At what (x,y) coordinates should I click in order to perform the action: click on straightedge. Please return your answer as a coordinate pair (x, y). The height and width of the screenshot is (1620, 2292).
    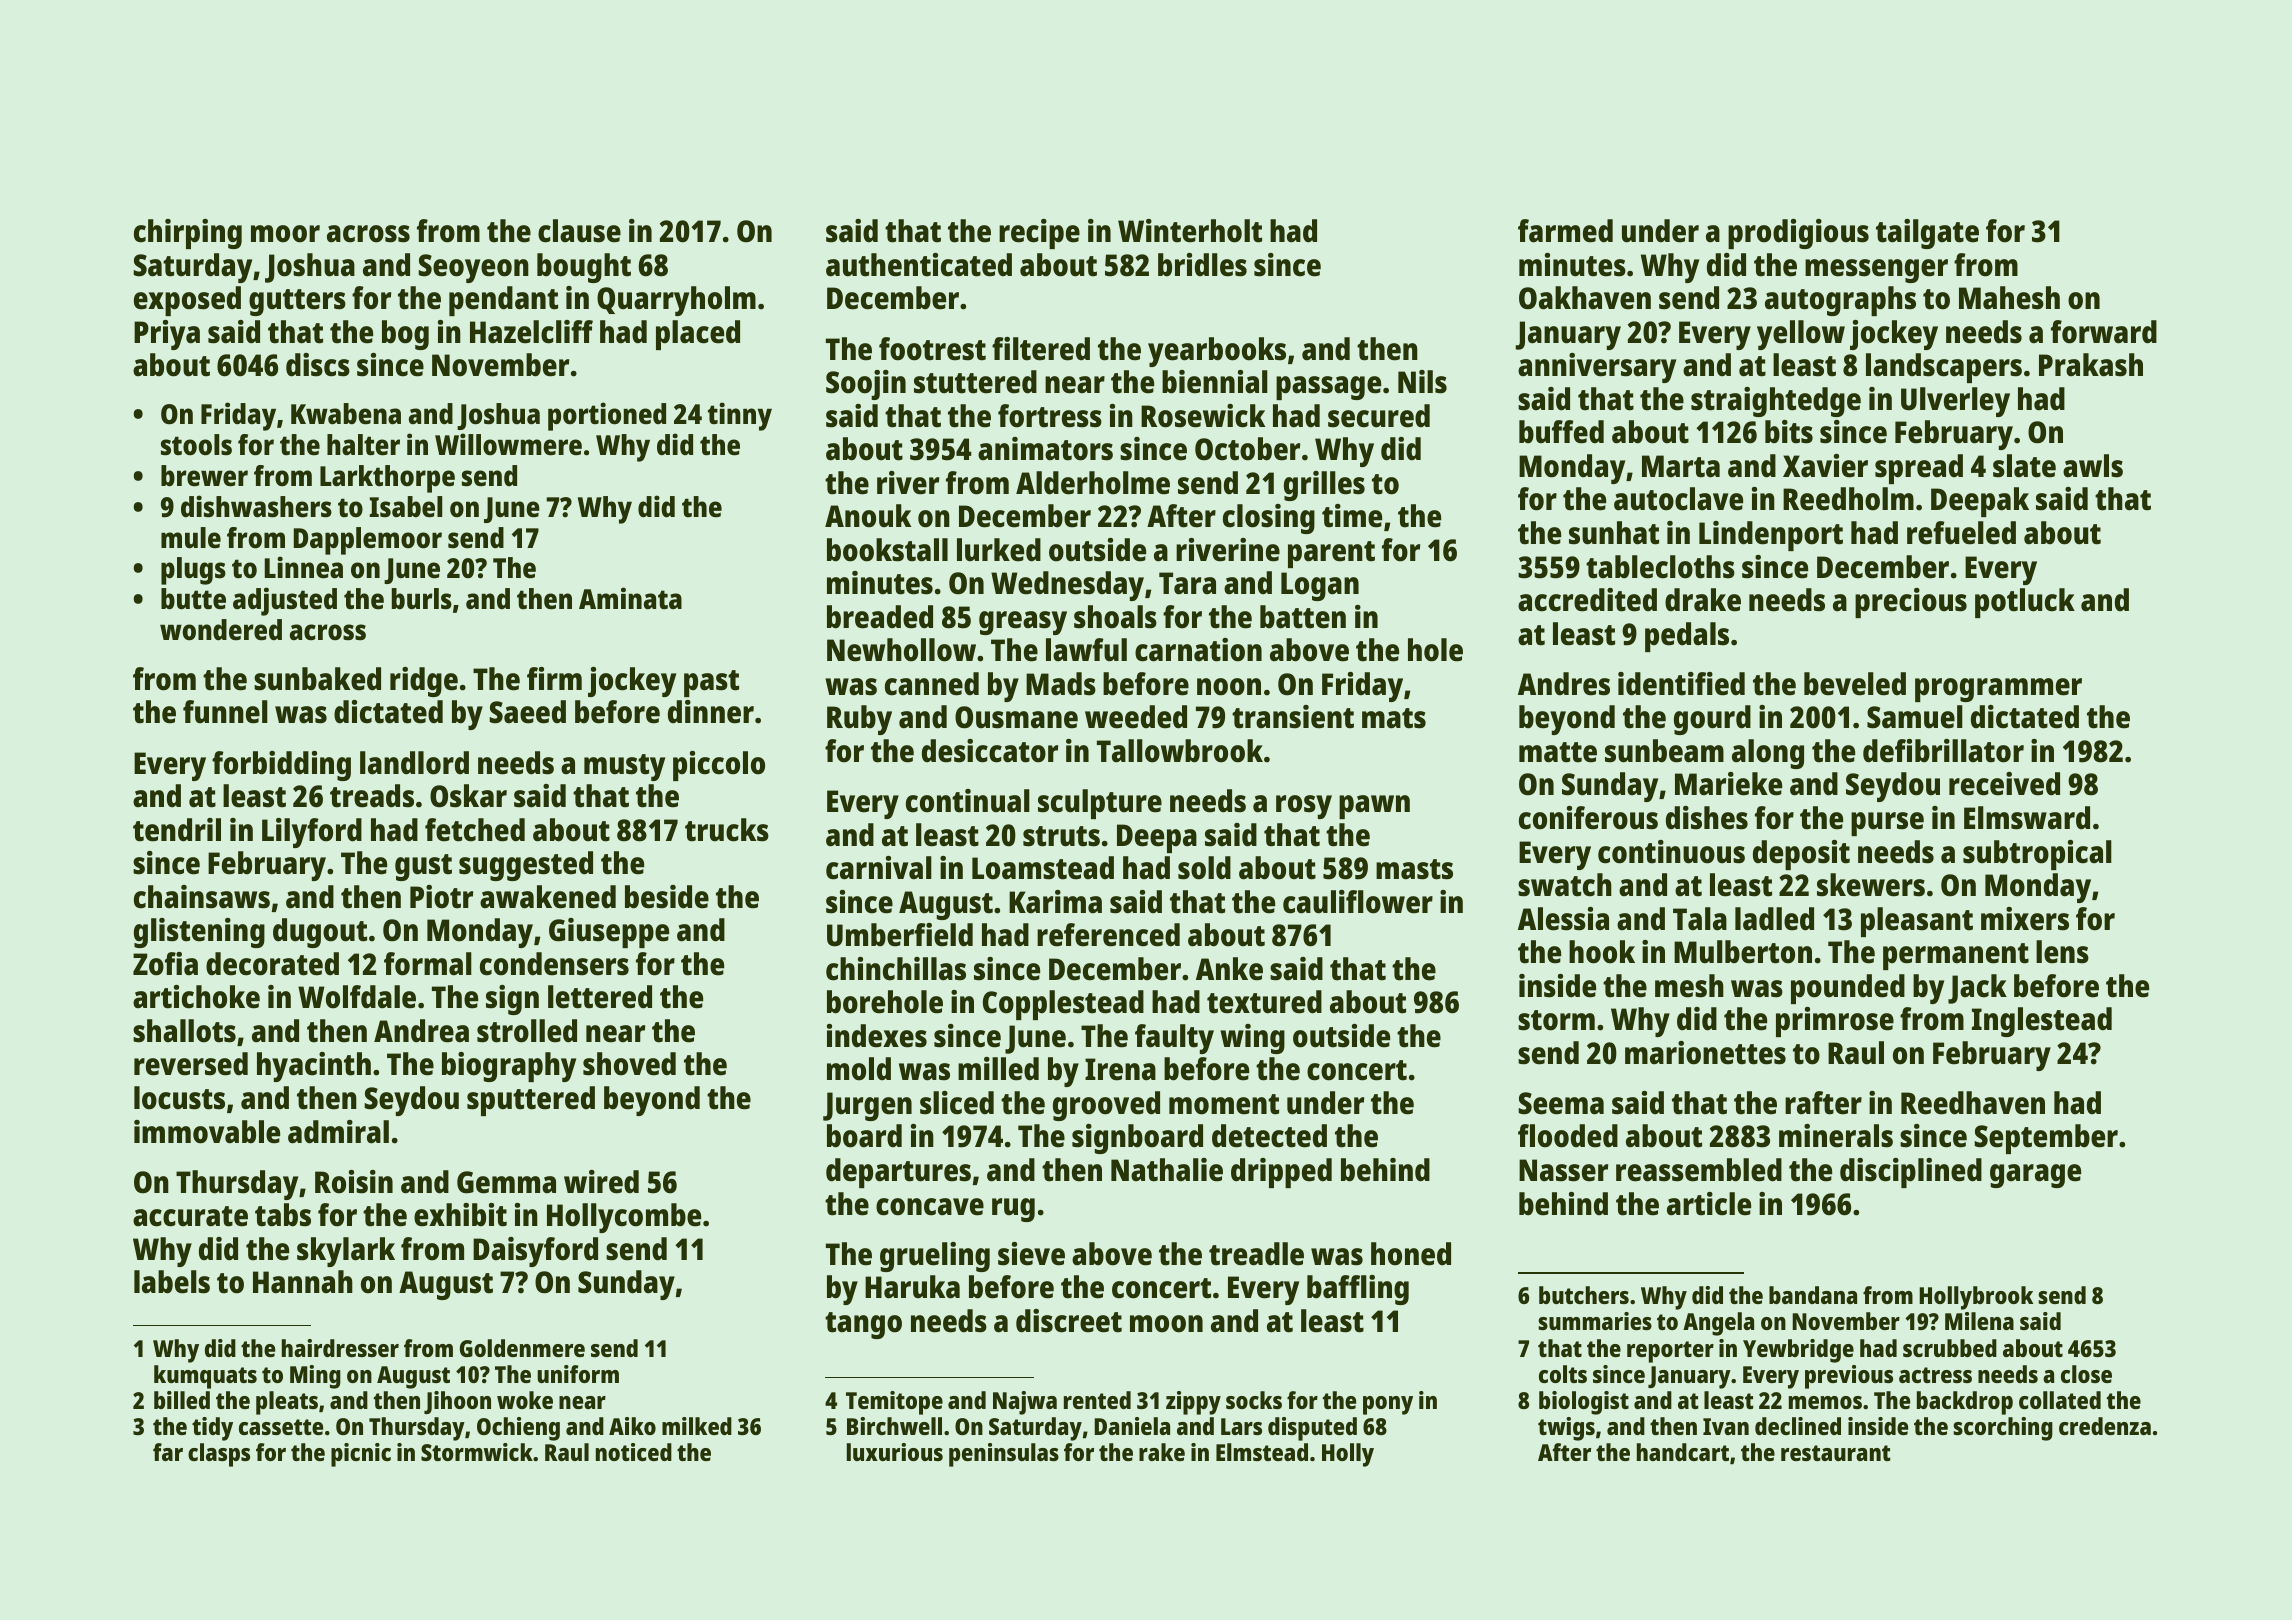
    Looking at the image, I should click on (1776, 402).
